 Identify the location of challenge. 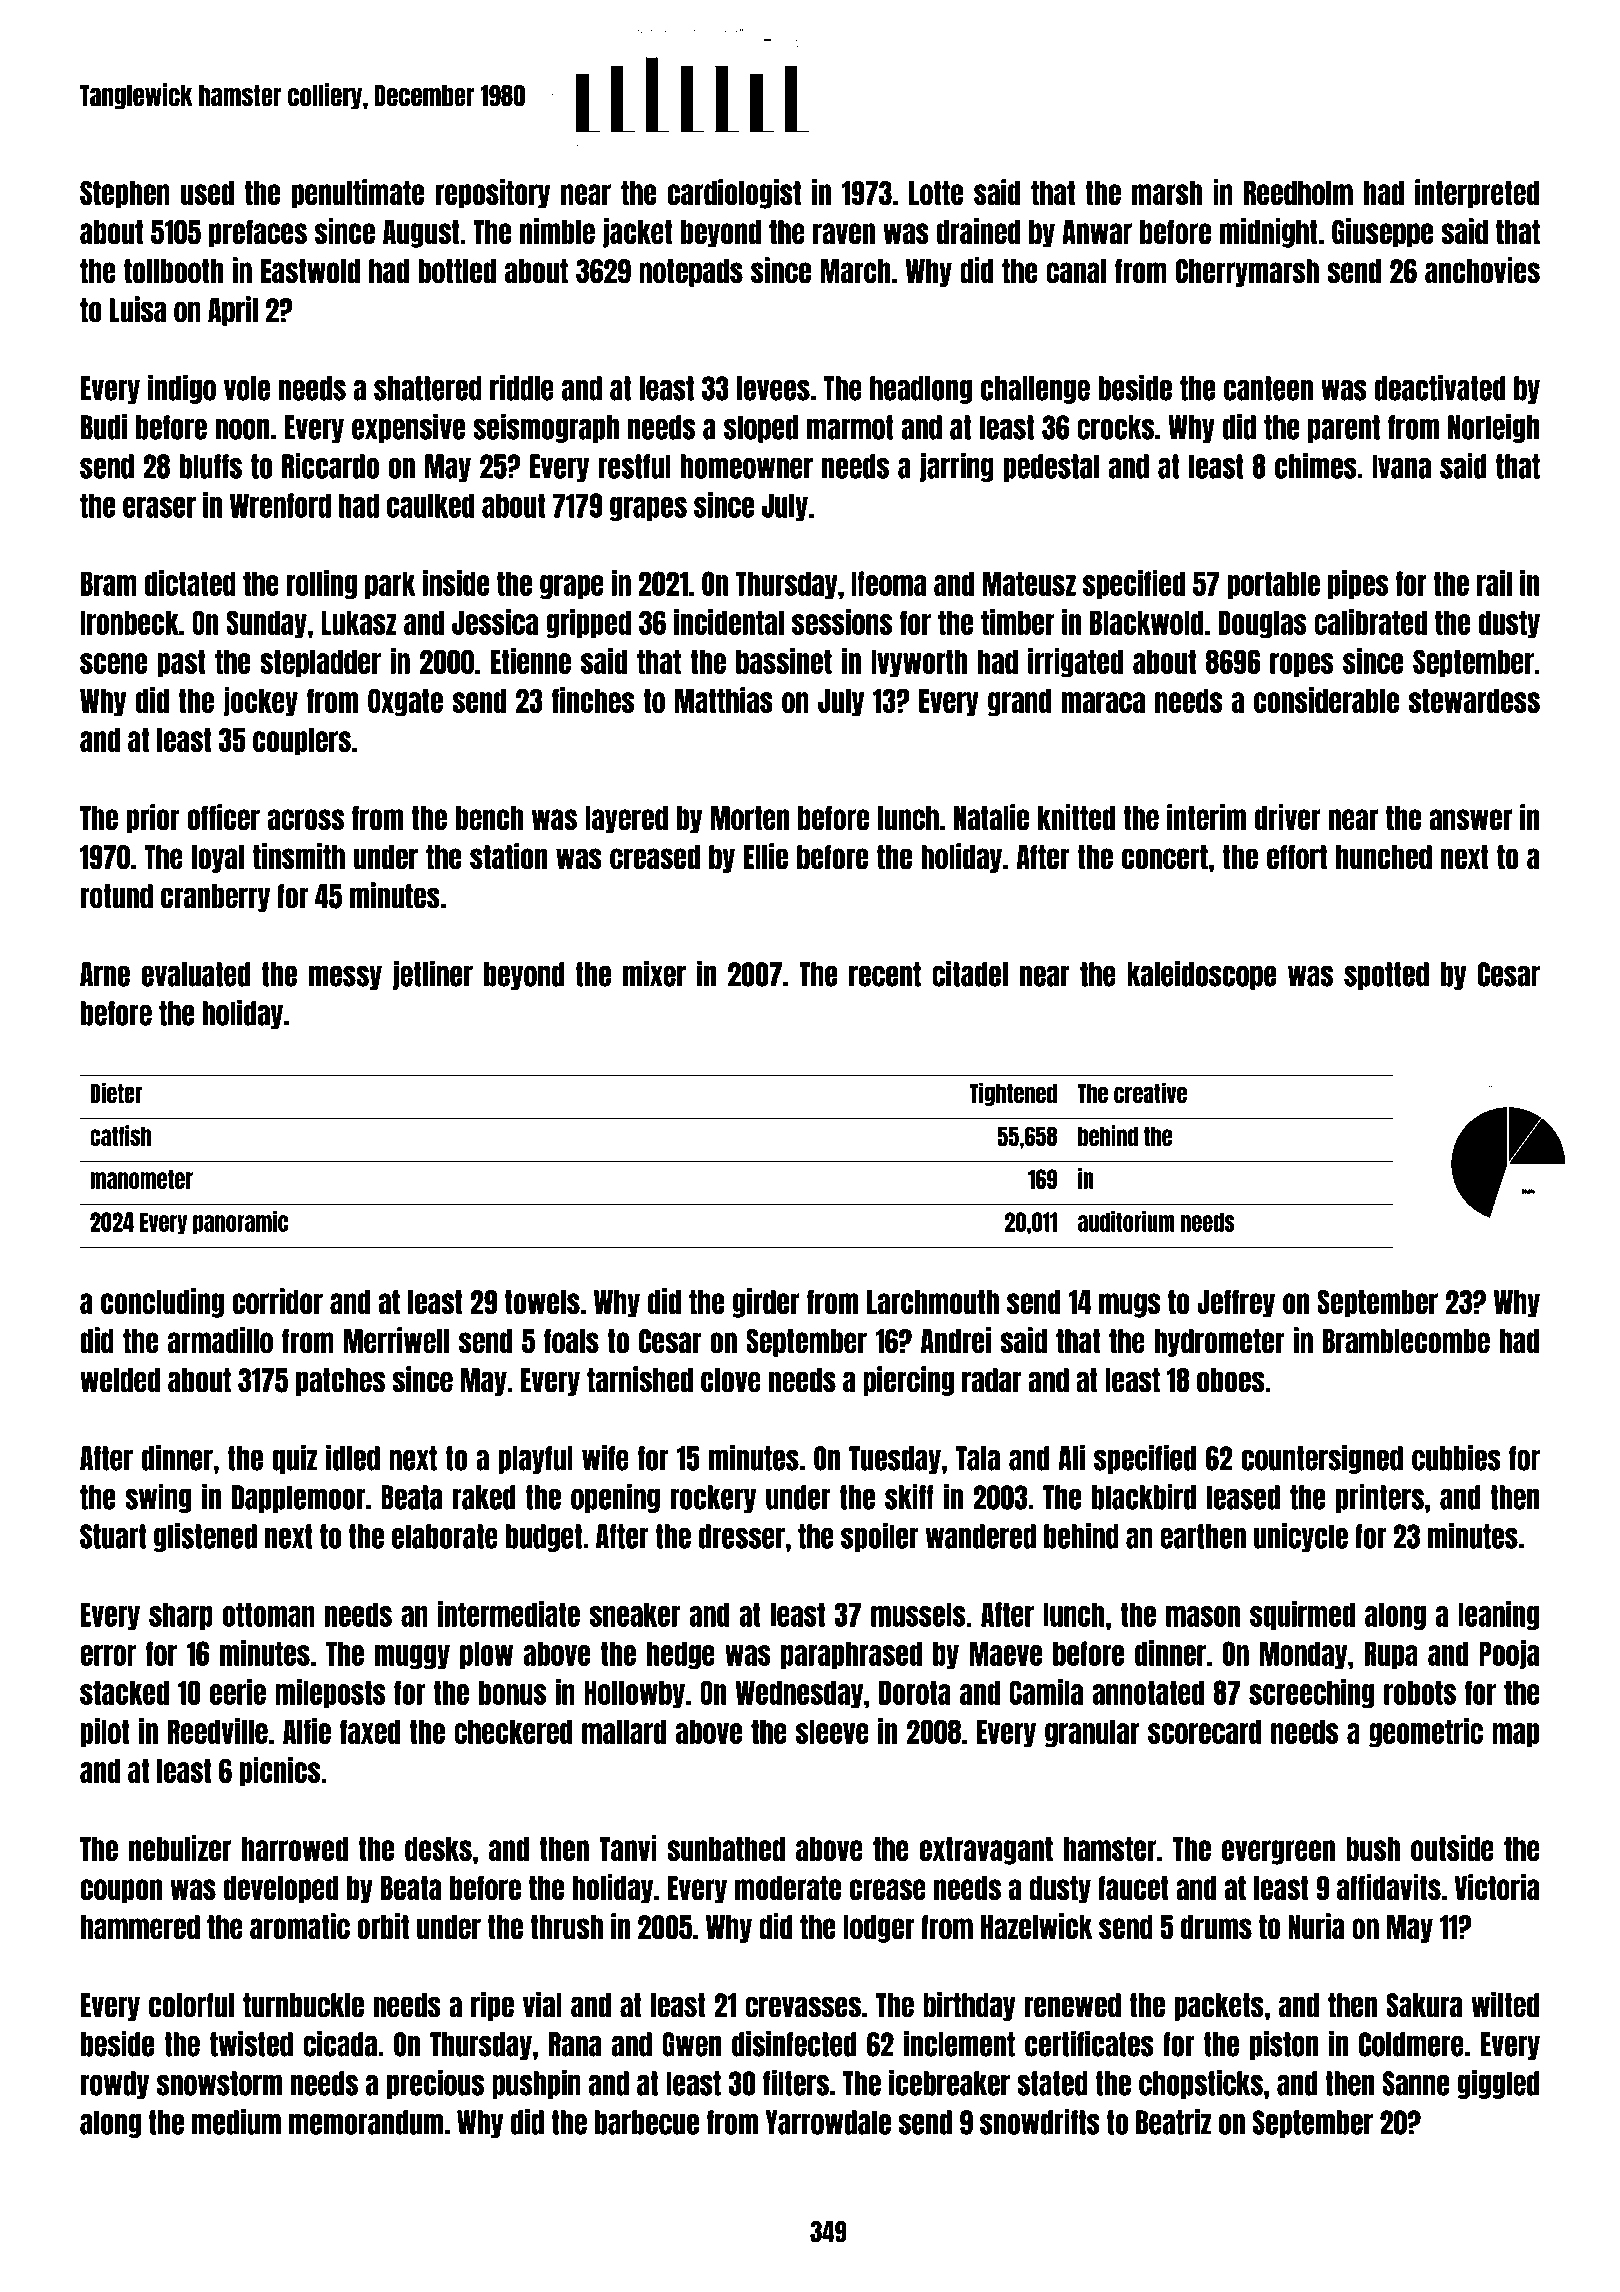
(1035, 390).
